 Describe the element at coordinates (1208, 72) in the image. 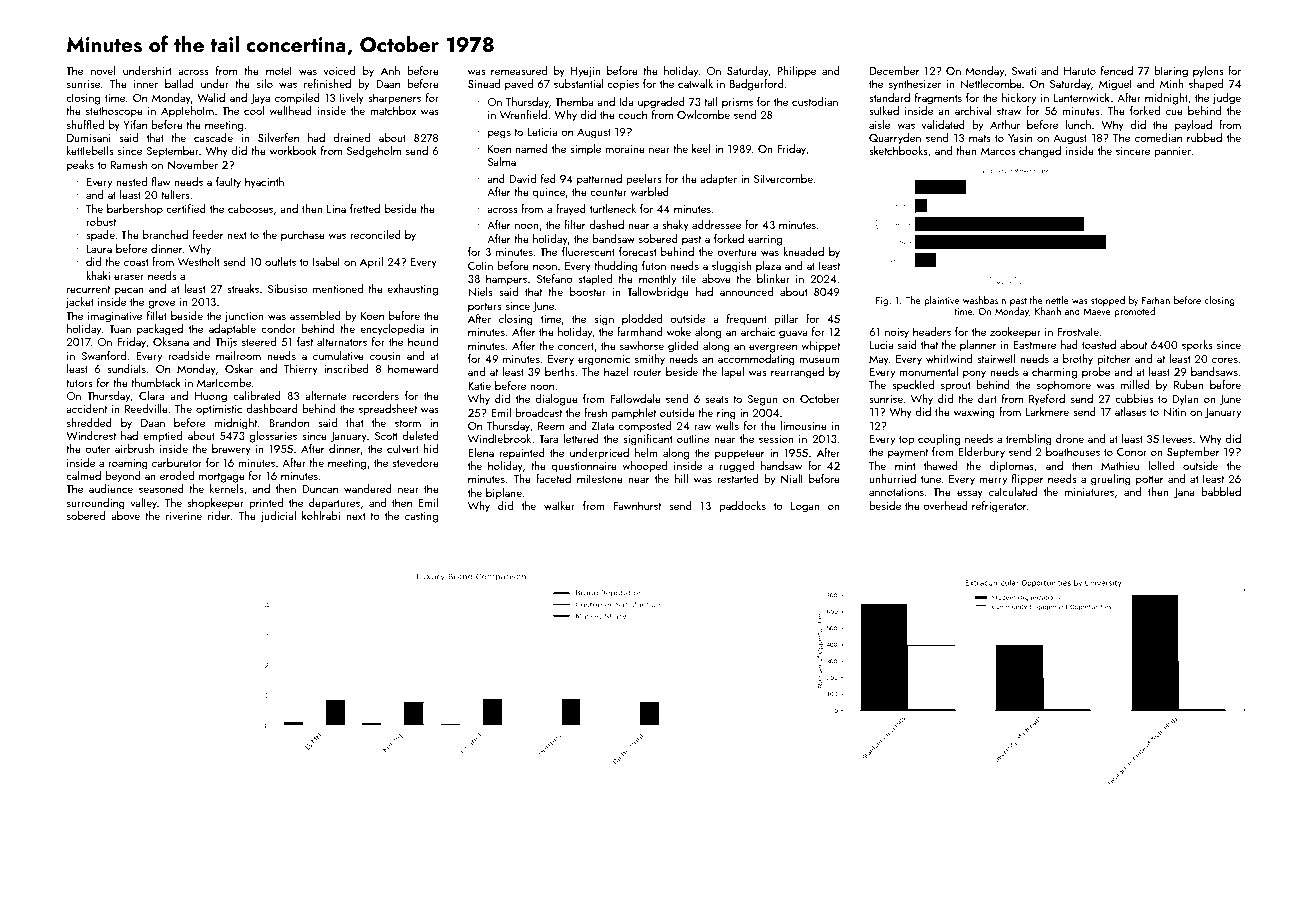

I see `pylons` at that location.
